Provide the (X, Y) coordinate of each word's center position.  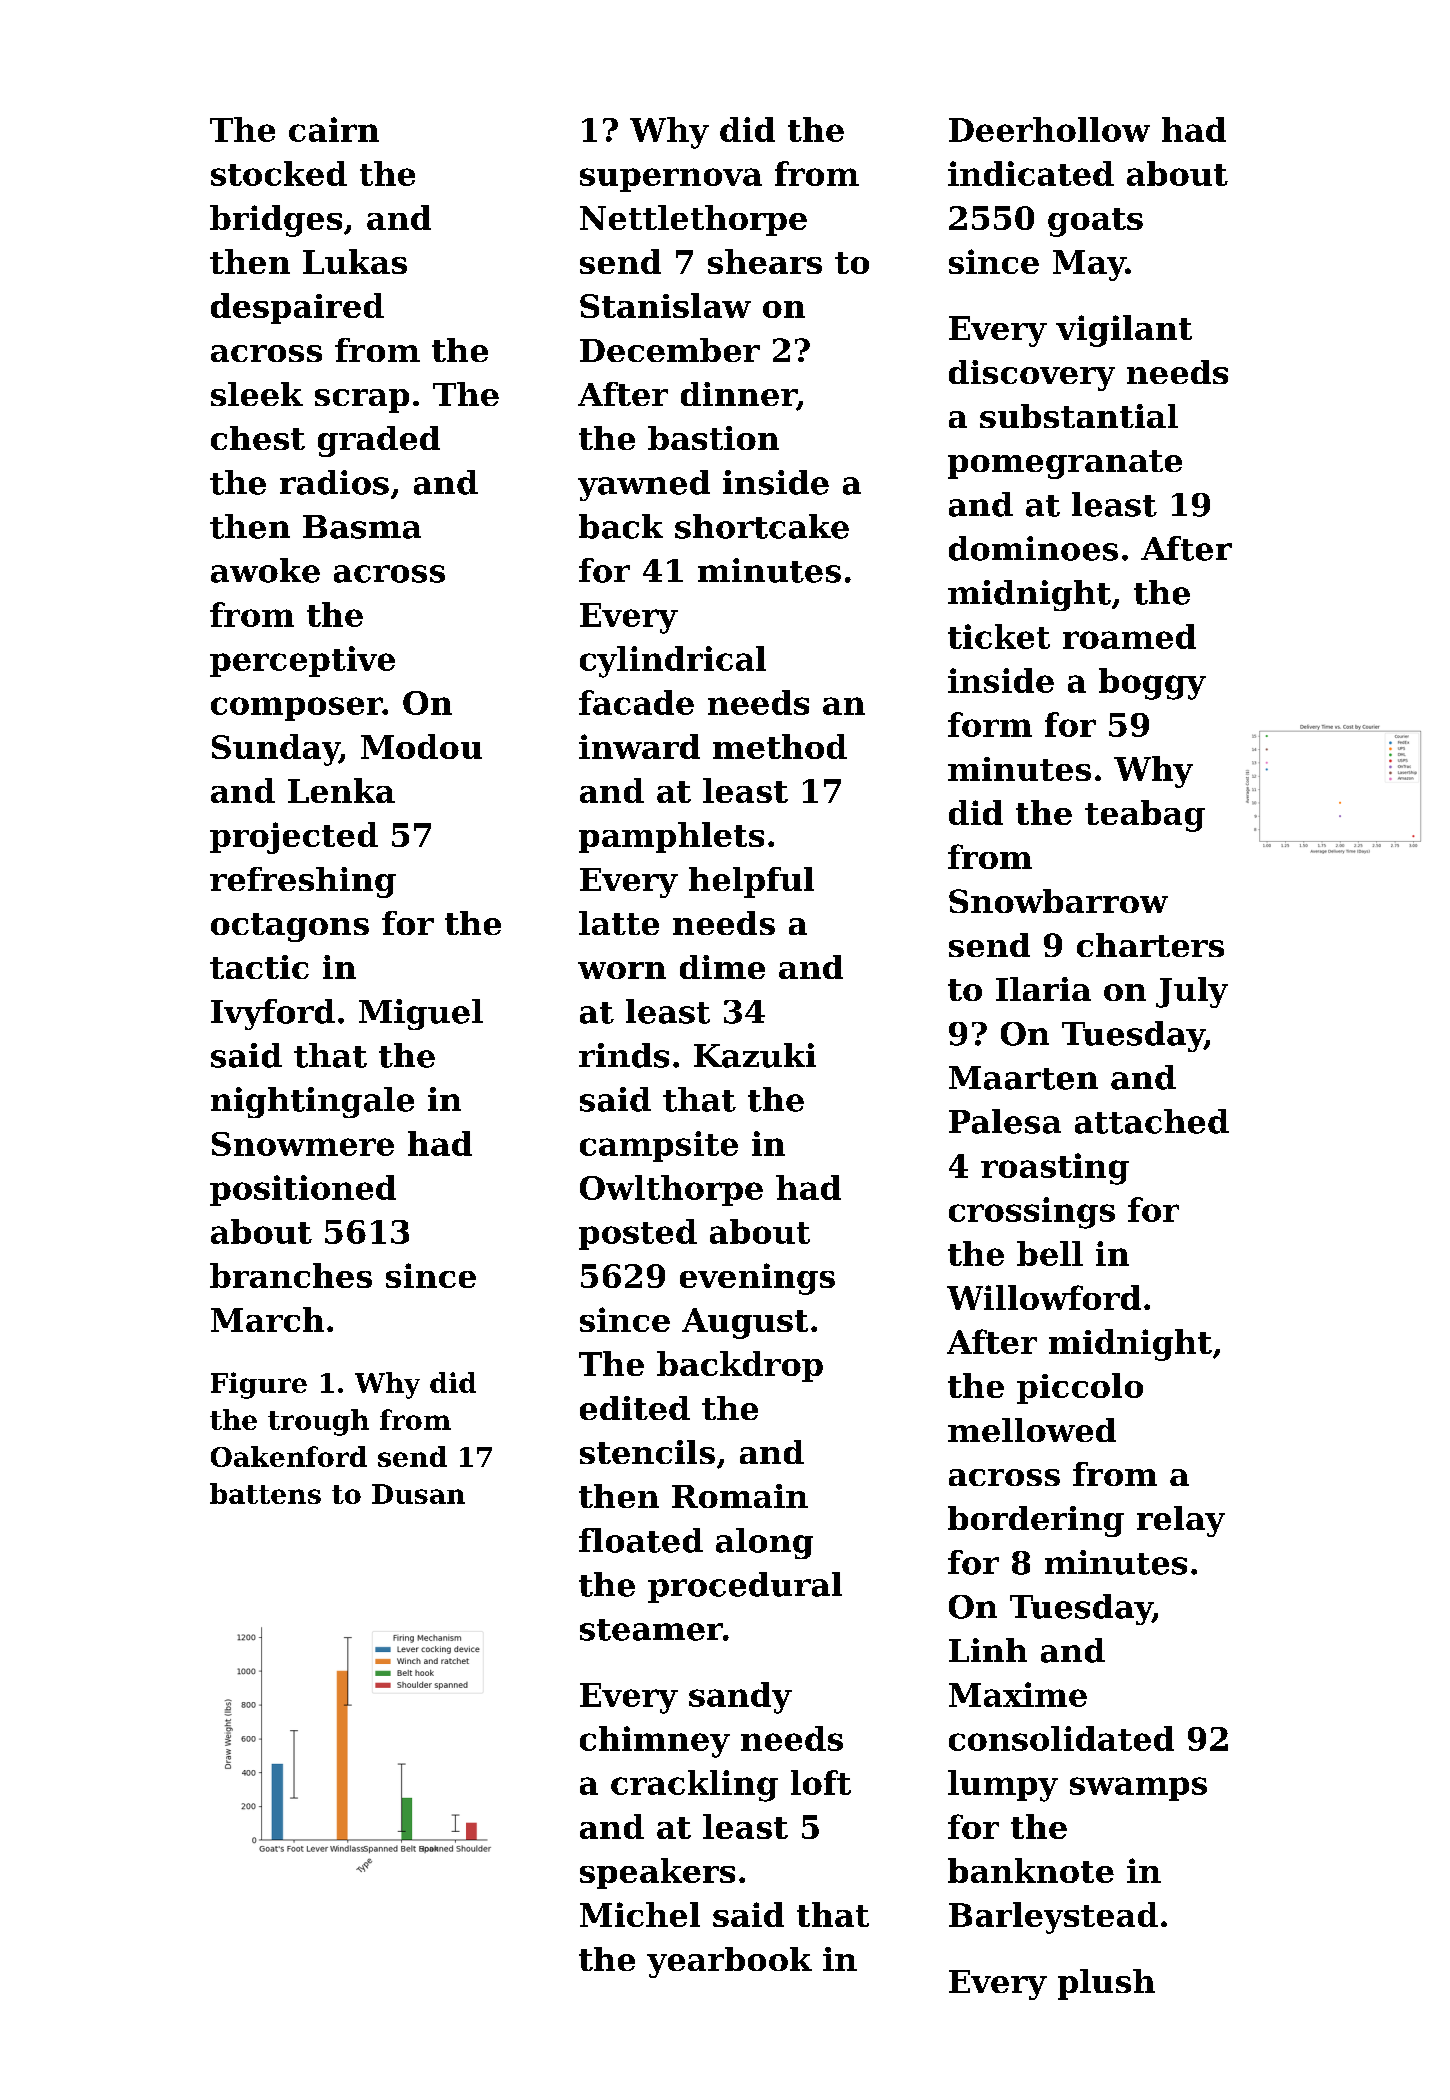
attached (1152, 1121)
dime (722, 967)
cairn (334, 129)
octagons (290, 927)
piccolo (1080, 1388)
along (764, 1543)
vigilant (1124, 331)
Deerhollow (1049, 129)
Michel (640, 1914)
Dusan (418, 1494)
